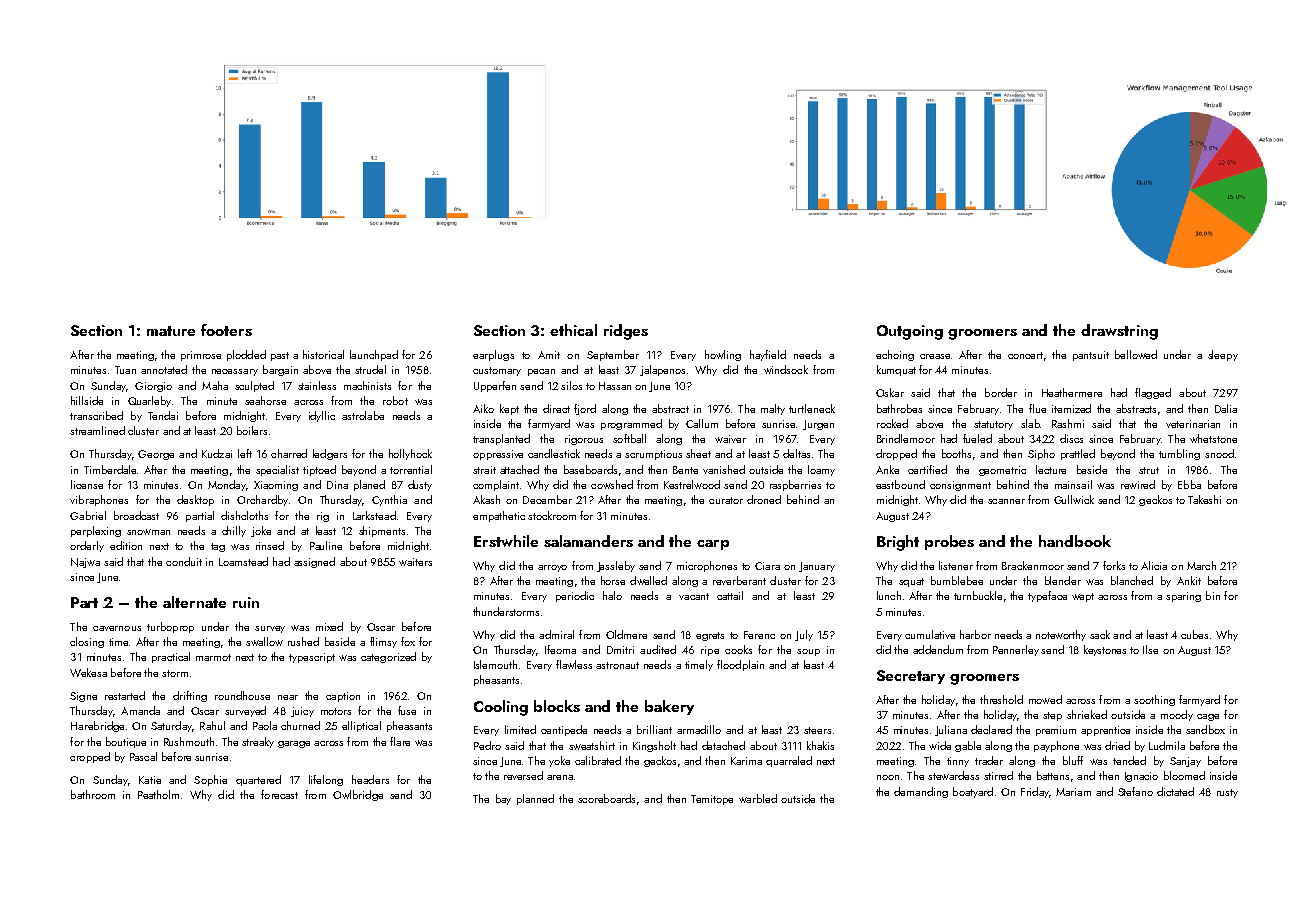  Describe the element at coordinates (573, 330) in the image. I see `ethical` at that location.
